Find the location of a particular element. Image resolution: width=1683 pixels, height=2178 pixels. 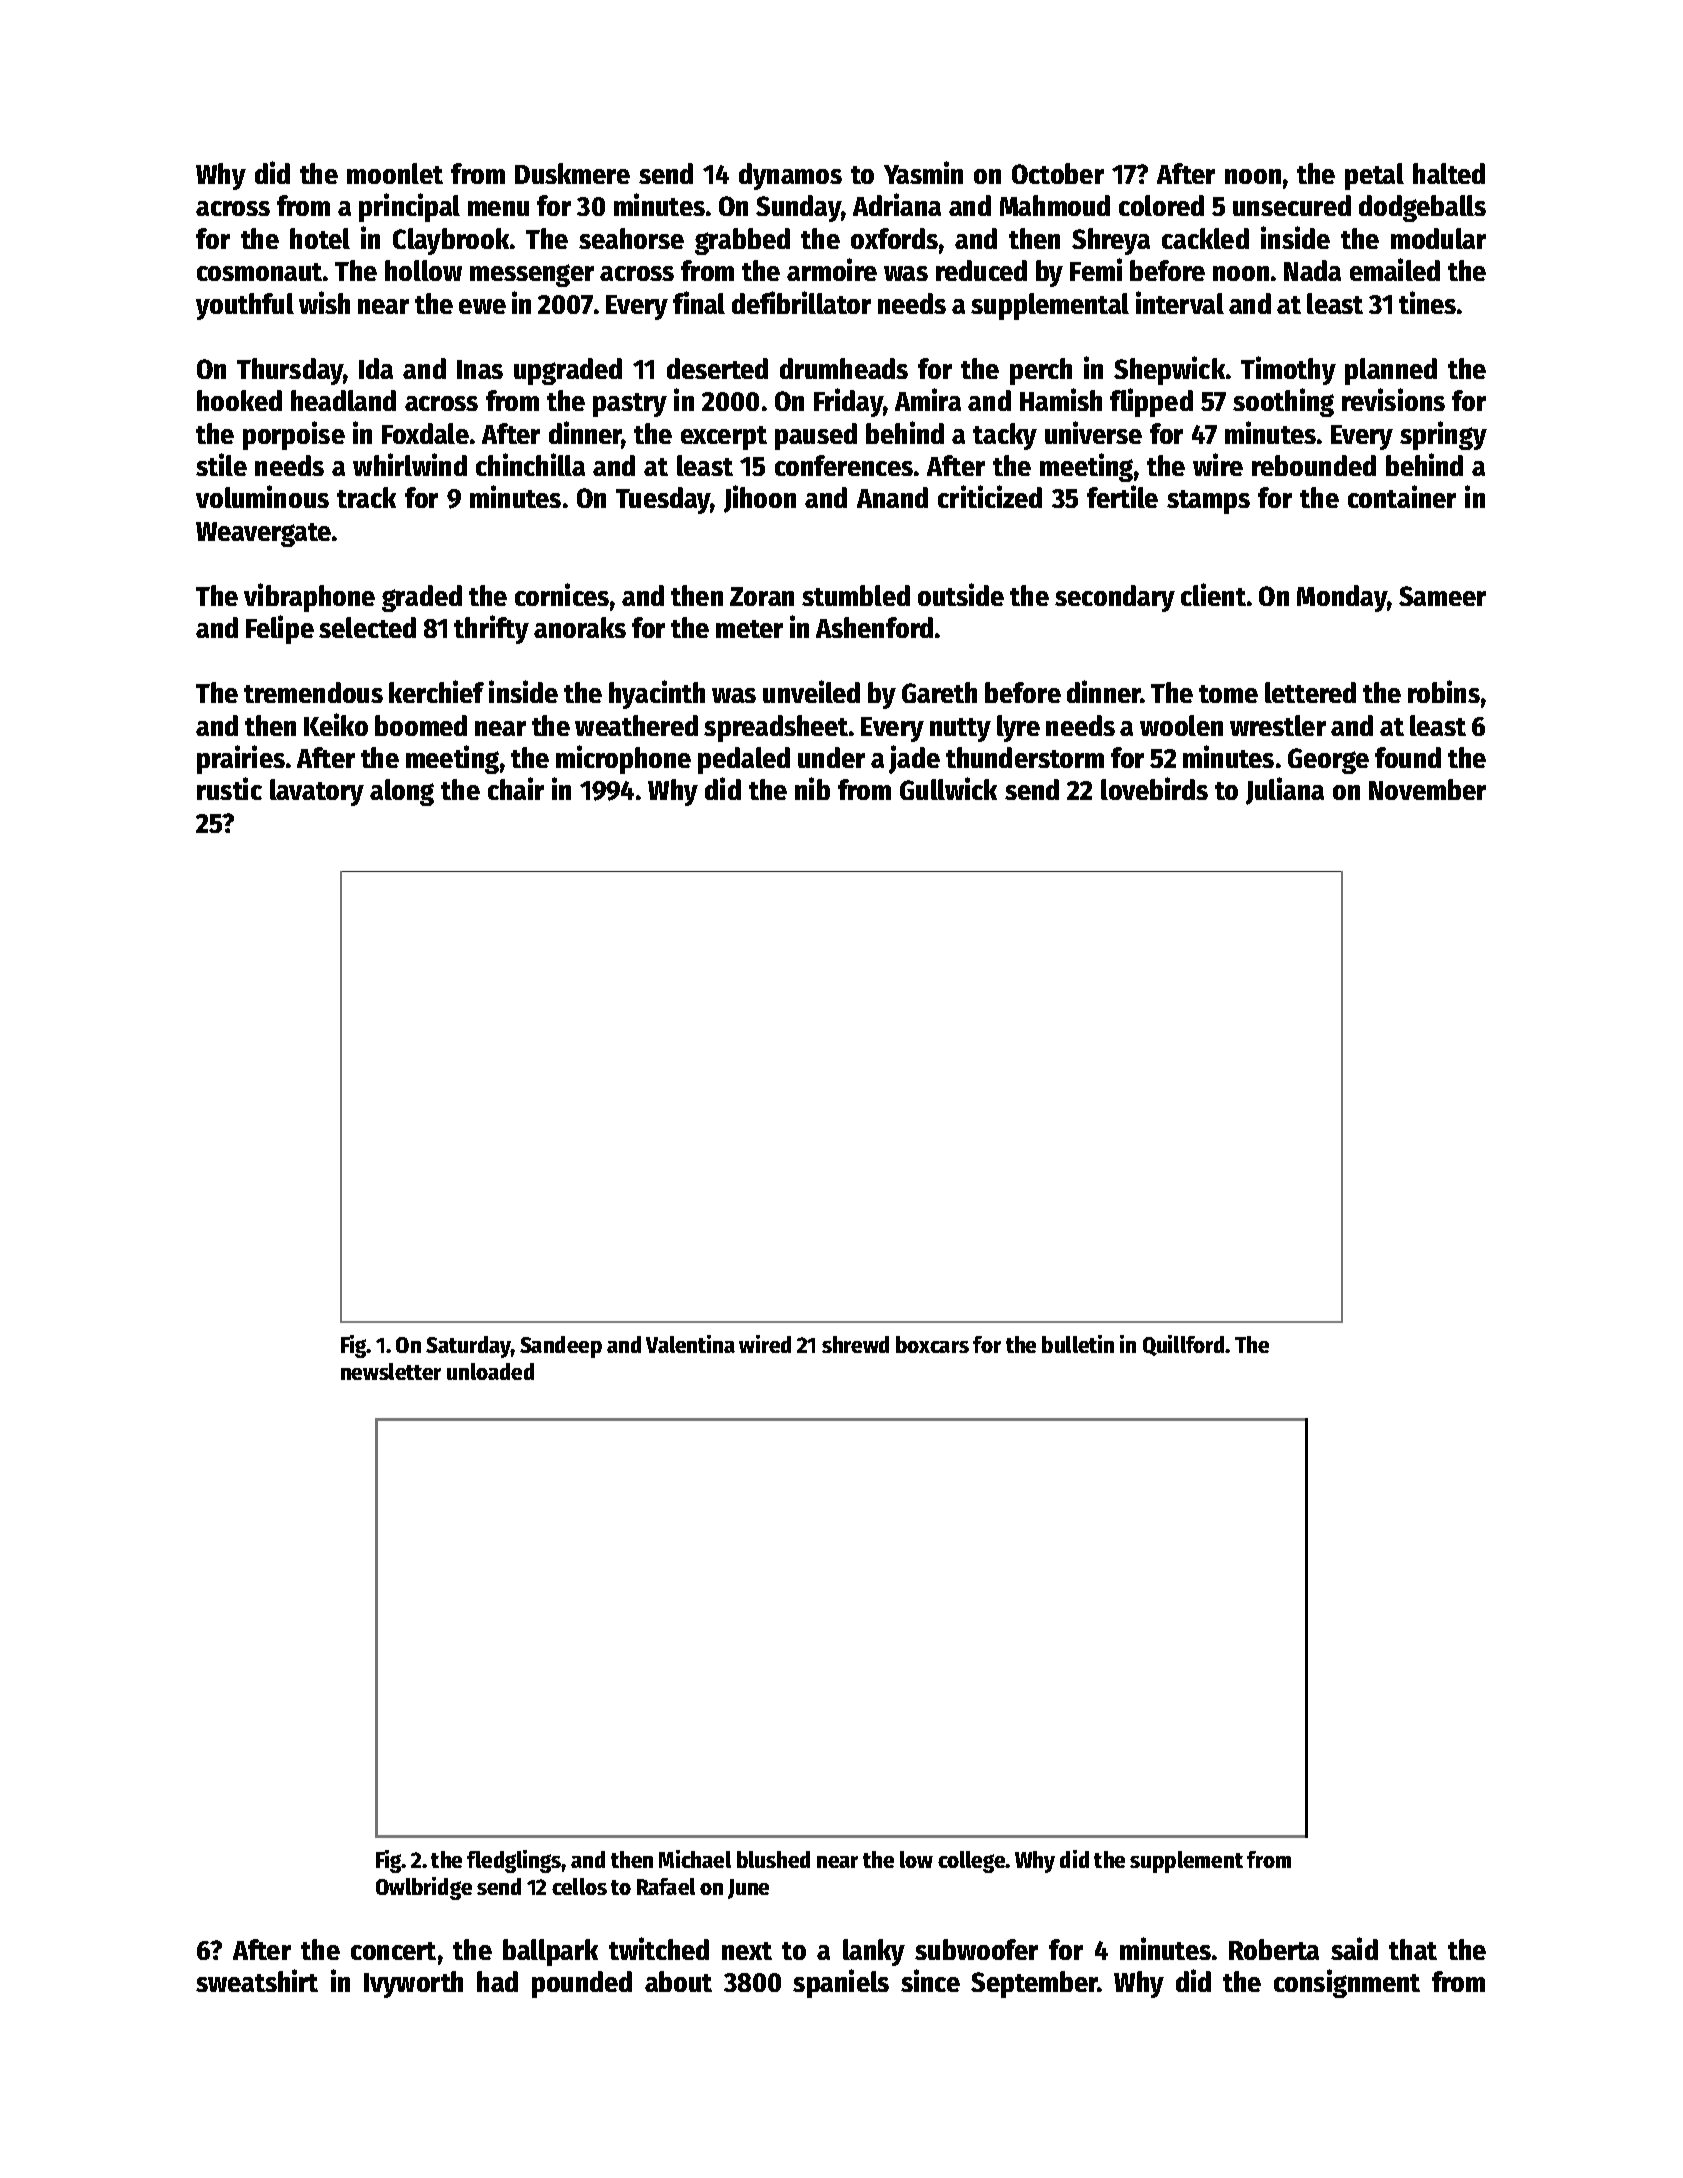

Valentina is located at coordinates (690, 1344).
